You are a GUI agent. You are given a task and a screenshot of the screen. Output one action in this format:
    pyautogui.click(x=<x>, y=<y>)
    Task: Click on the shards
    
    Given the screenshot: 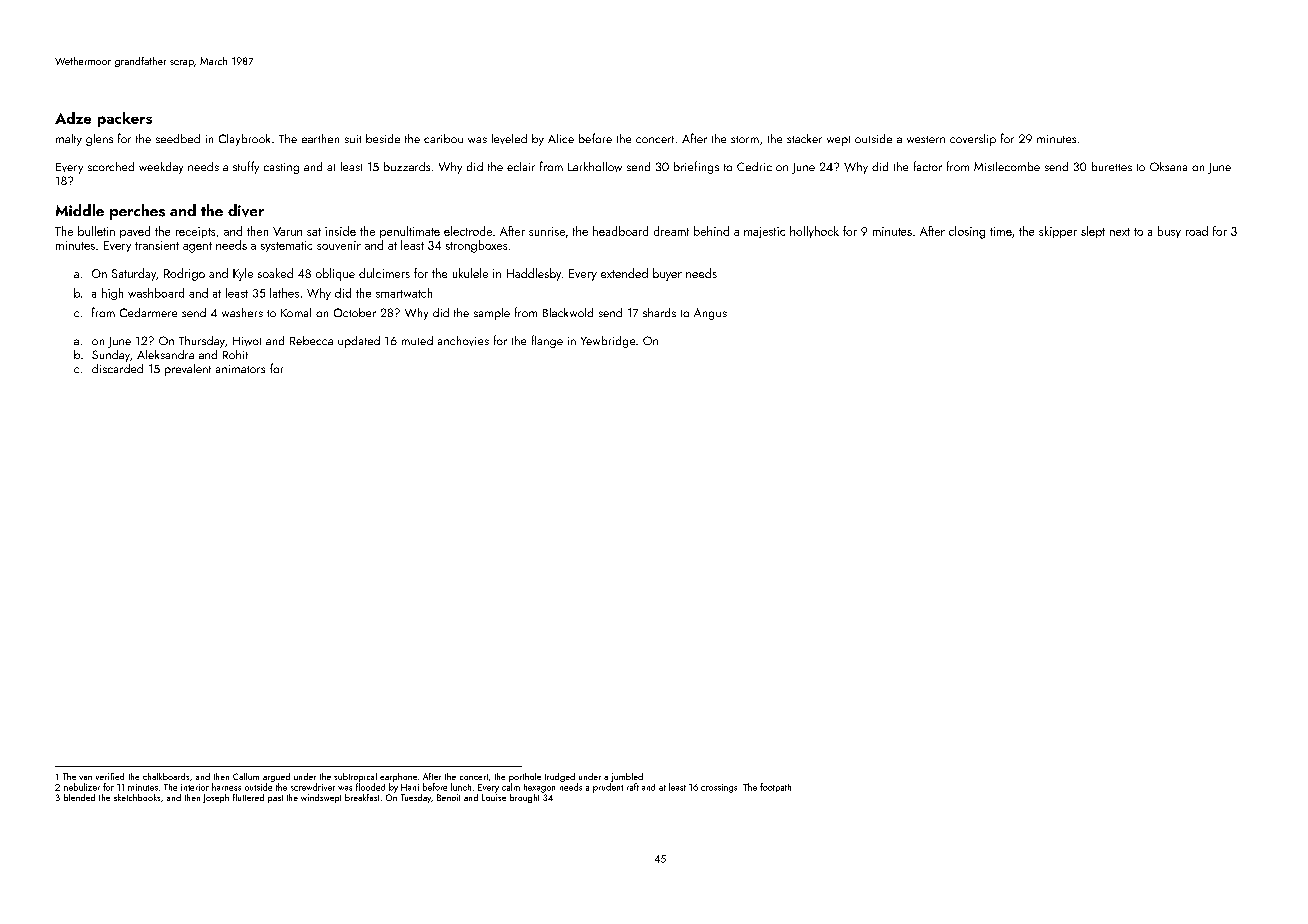 What is the action you would take?
    pyautogui.click(x=659, y=312)
